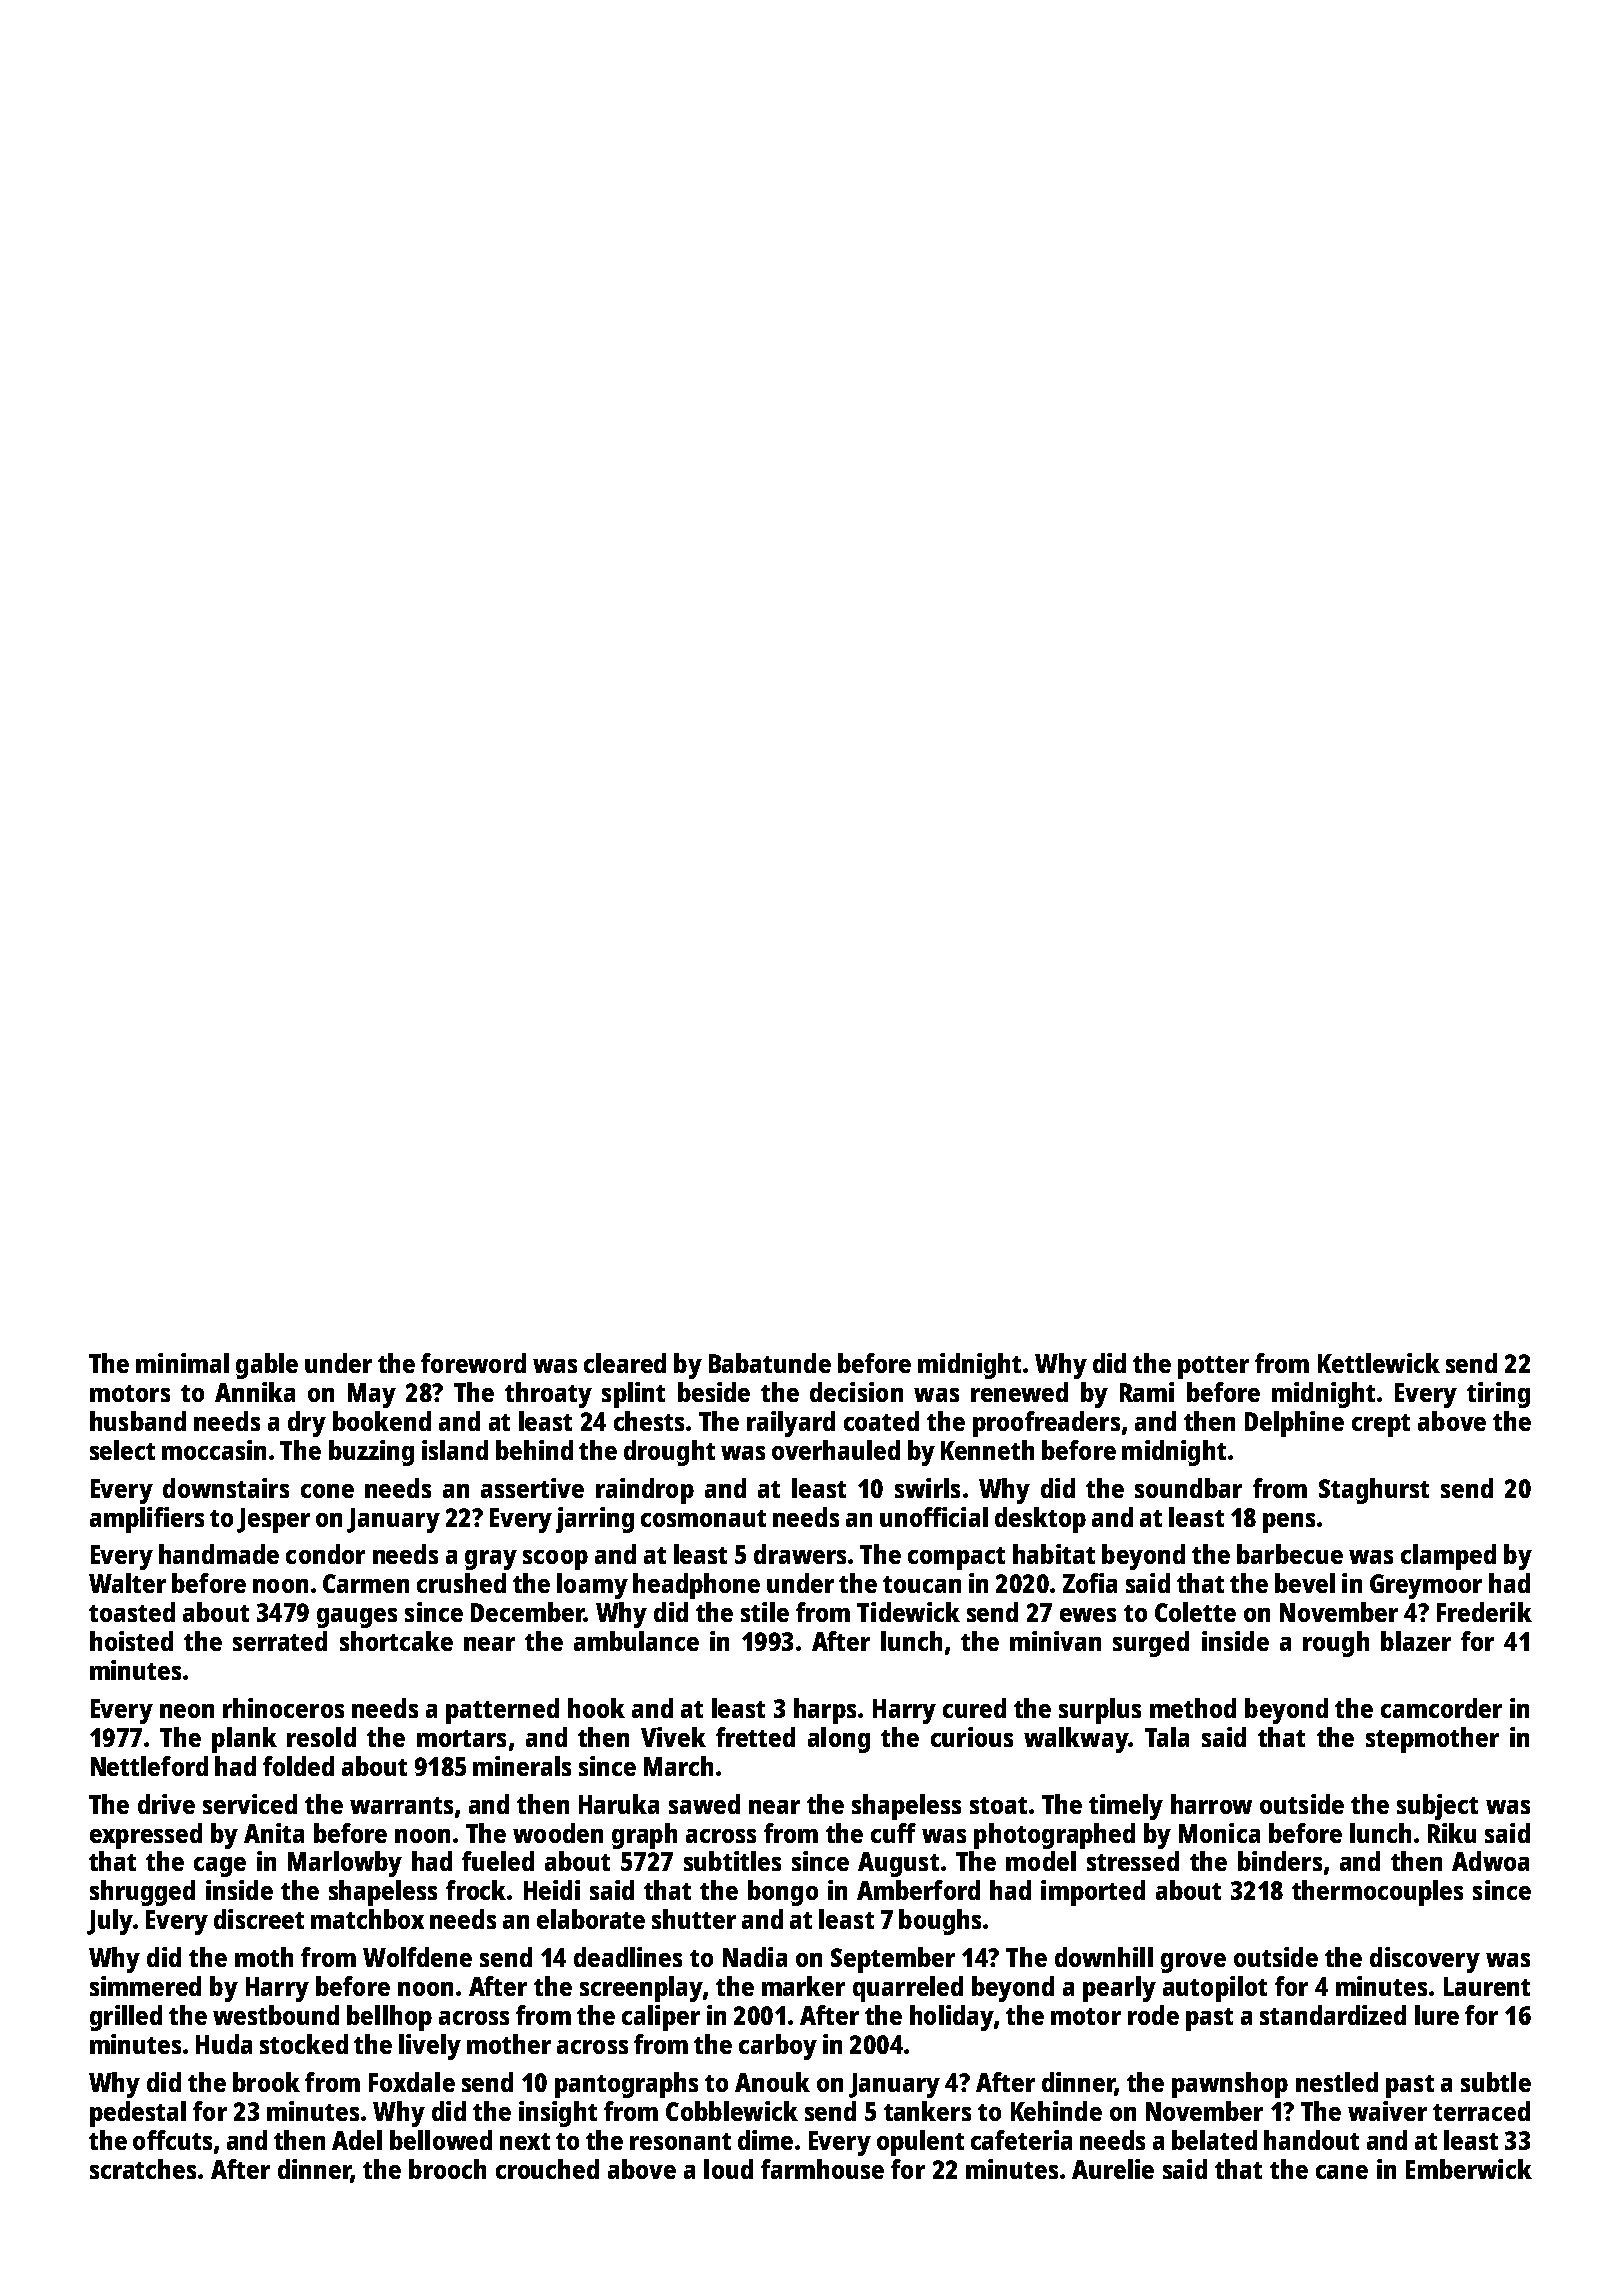 This screenshot has width=1620, height=2292. I want to click on cane, so click(1342, 2172).
